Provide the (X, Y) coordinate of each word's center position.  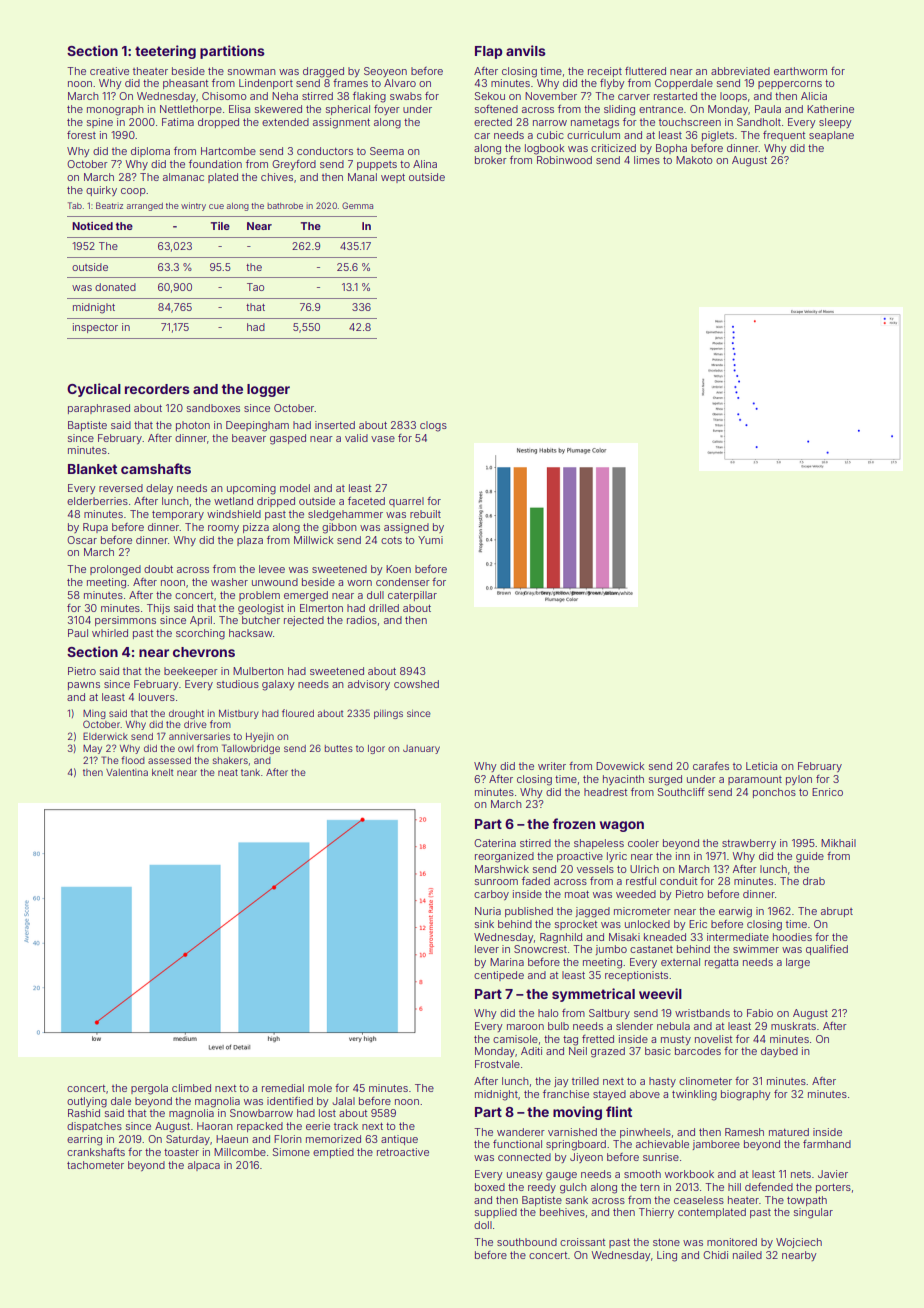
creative (109, 71)
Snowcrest (540, 949)
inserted (335, 425)
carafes (711, 766)
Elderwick (105, 736)
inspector (95, 328)
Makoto (694, 160)
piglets (718, 136)
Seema (387, 151)
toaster (181, 1152)
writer (552, 766)
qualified (827, 950)
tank (250, 772)
